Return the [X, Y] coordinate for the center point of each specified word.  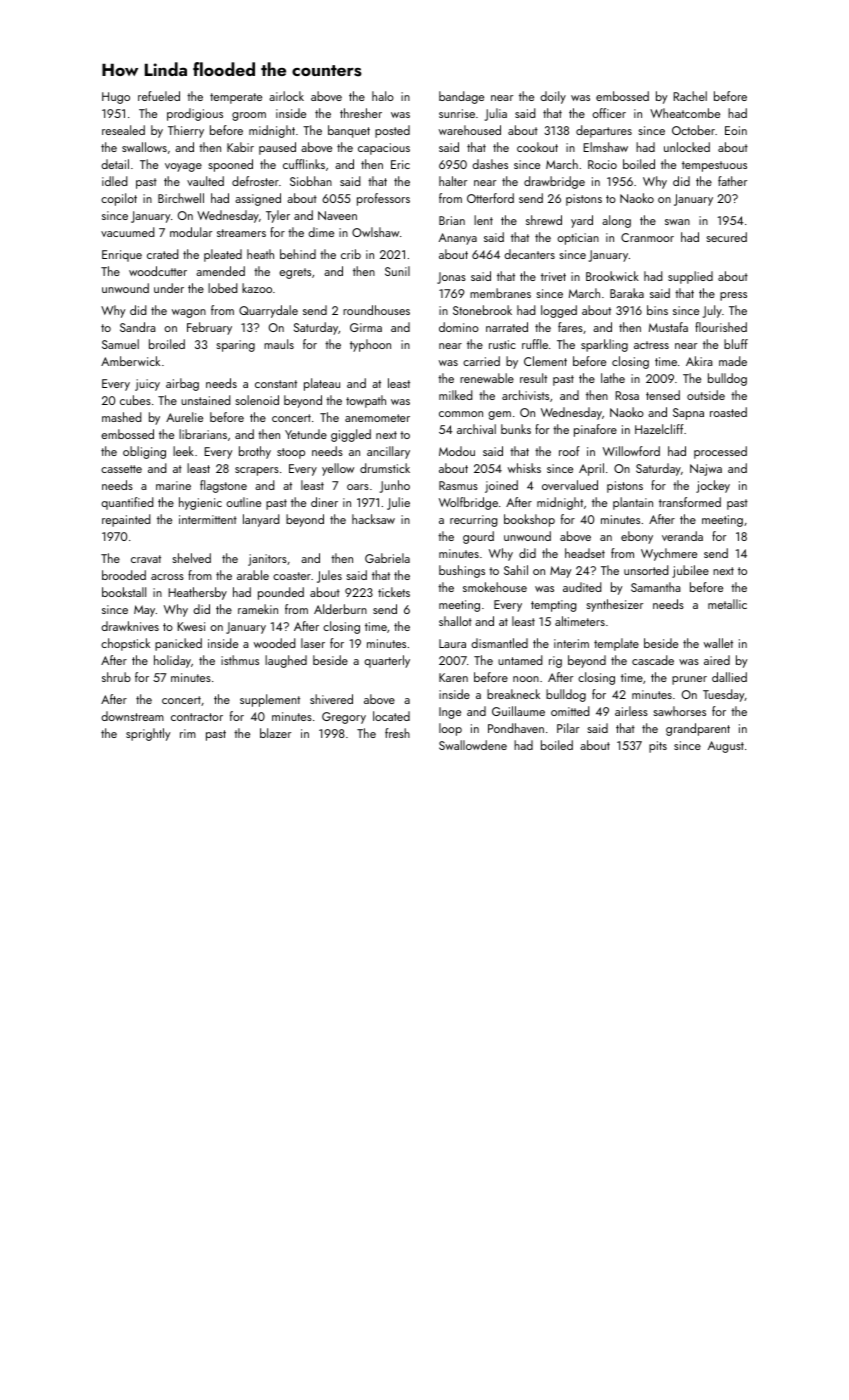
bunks [516, 429]
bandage [461, 97]
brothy [255, 452]
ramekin [258, 609]
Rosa [627, 395]
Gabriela [387, 558]
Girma [366, 327]
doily [553, 97]
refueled [159, 96]
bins [657, 310]
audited [582, 587]
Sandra [138, 327]
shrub [116, 677]
